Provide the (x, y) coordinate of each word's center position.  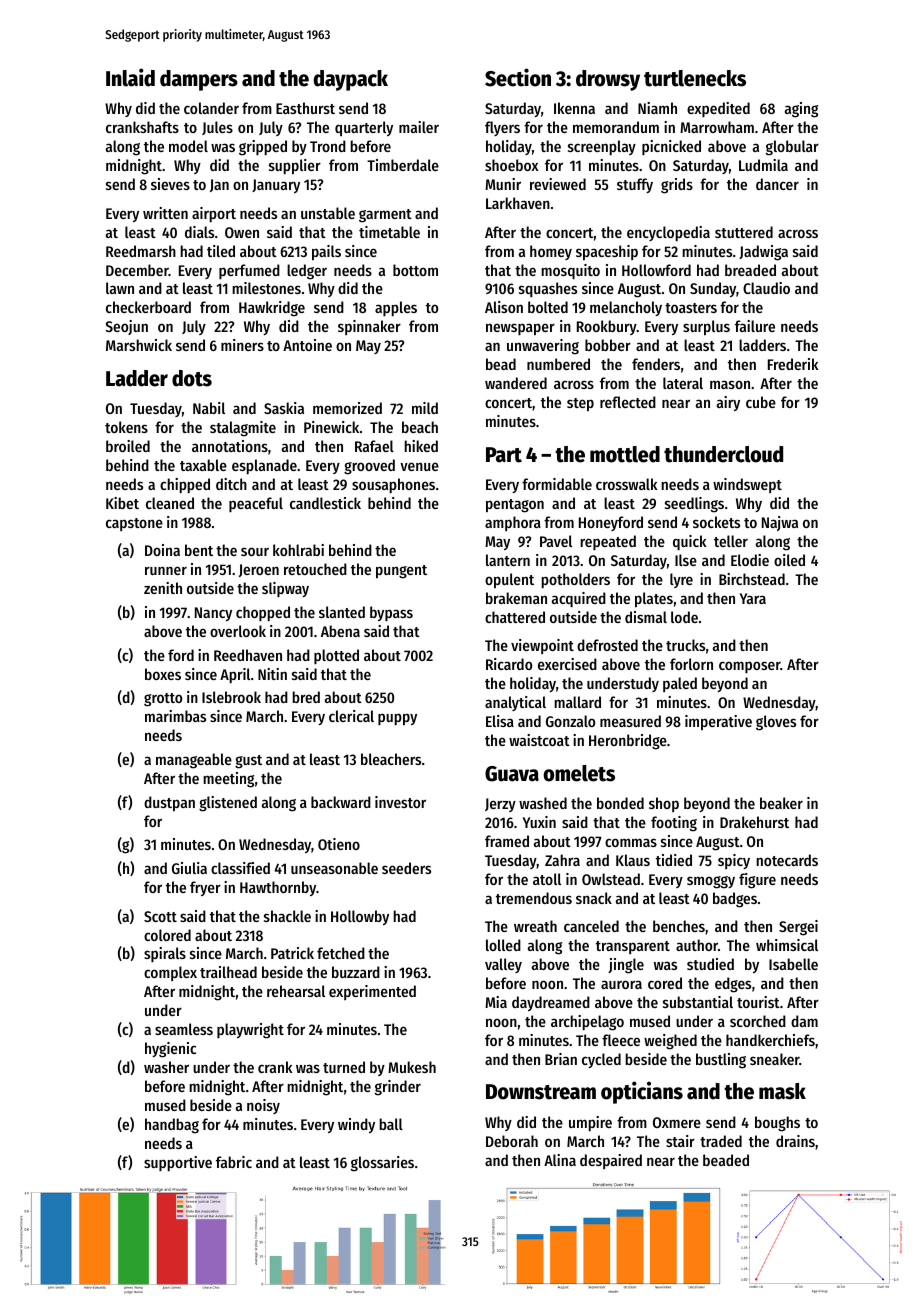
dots (192, 378)
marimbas (175, 716)
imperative (718, 723)
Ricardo (509, 664)
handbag (172, 1126)
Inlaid (130, 77)
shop (664, 804)
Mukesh (412, 1067)
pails (326, 253)
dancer (777, 184)
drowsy (608, 80)
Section (518, 77)
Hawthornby (278, 888)
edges (733, 985)
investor (400, 802)
